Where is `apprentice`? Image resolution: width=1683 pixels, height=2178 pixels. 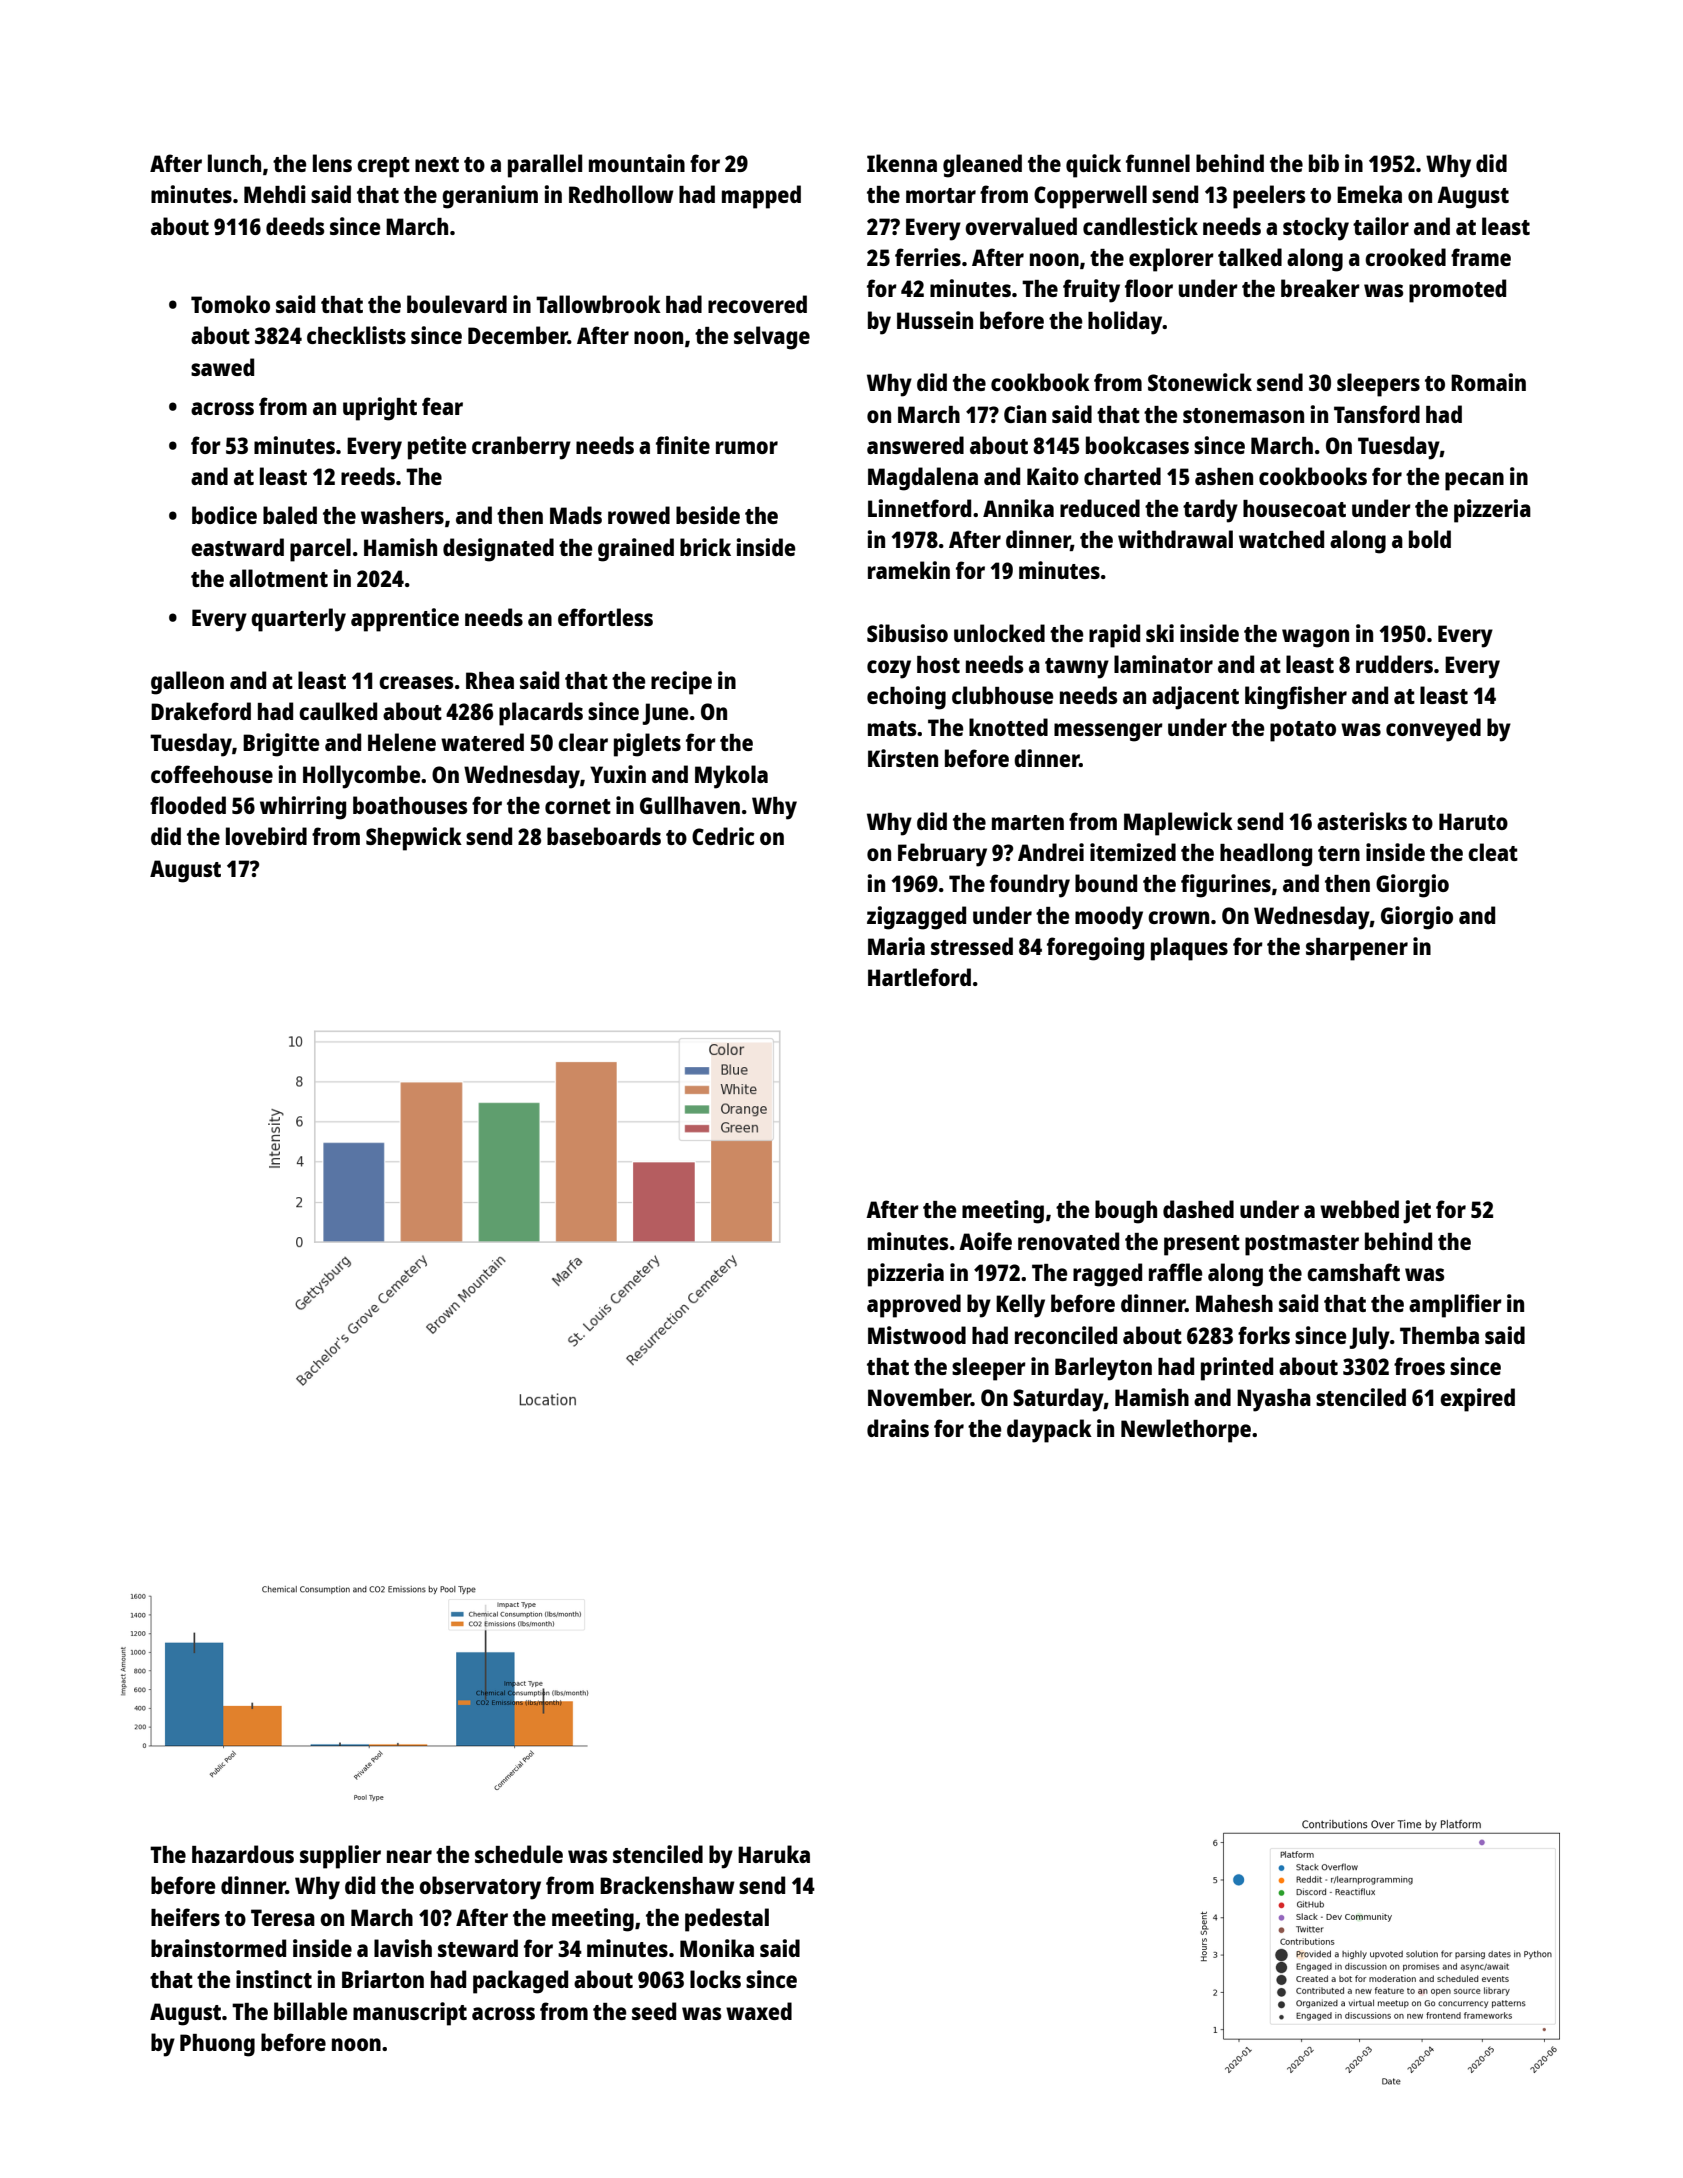
apprentice is located at coordinates (405, 620).
